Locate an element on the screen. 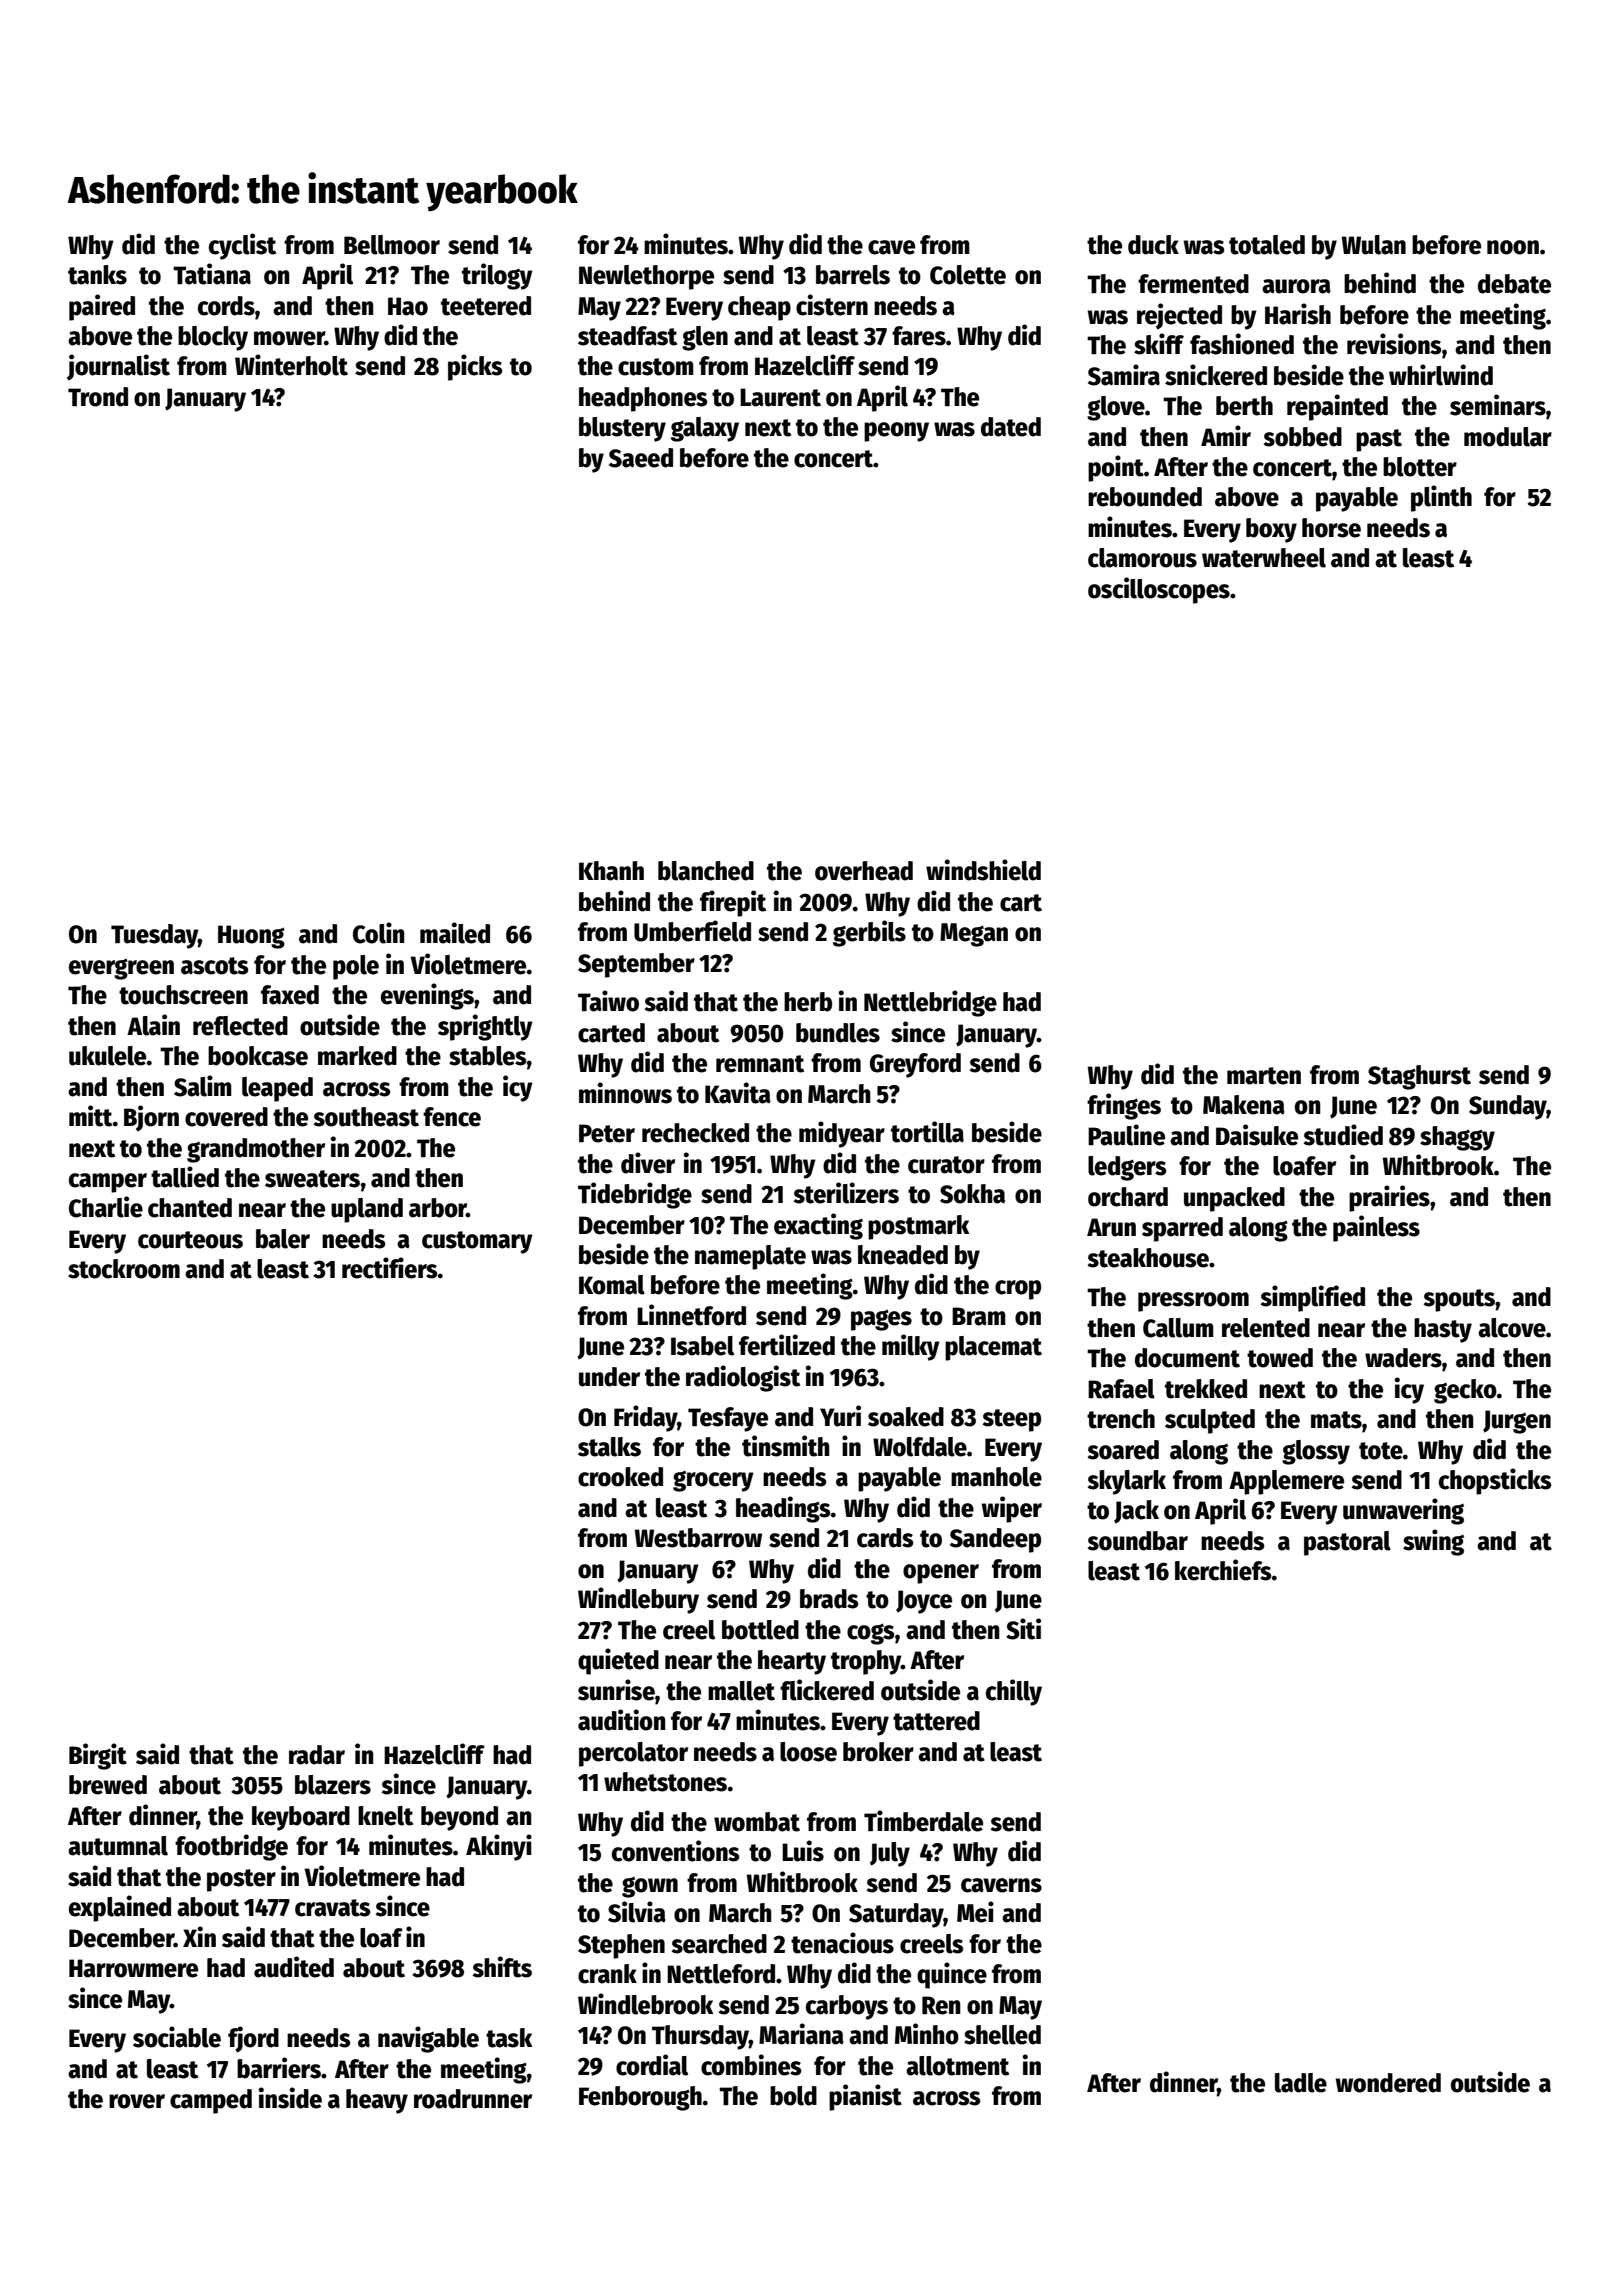 Image resolution: width=1620 pixels, height=2292 pixels. pianist is located at coordinates (865, 2097).
